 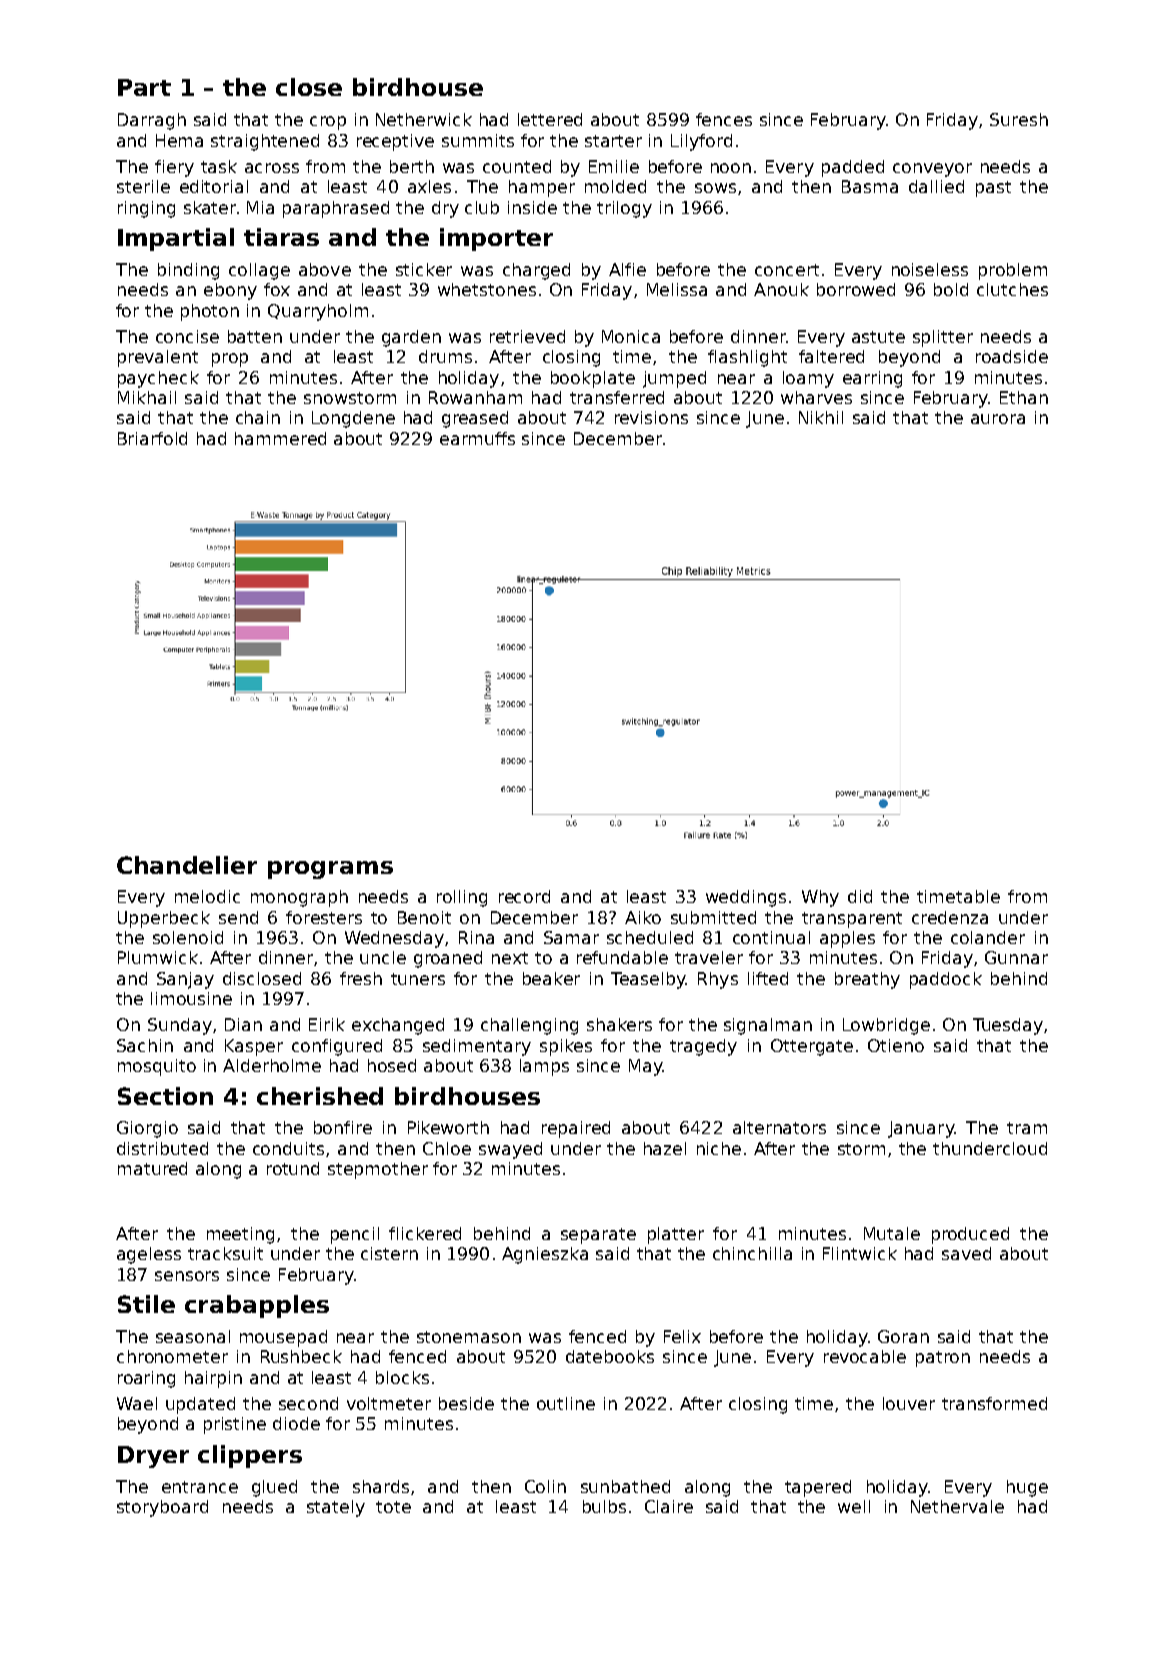 What do you see at coordinates (576, 1129) in the page?
I see `repaired` at bounding box center [576, 1129].
